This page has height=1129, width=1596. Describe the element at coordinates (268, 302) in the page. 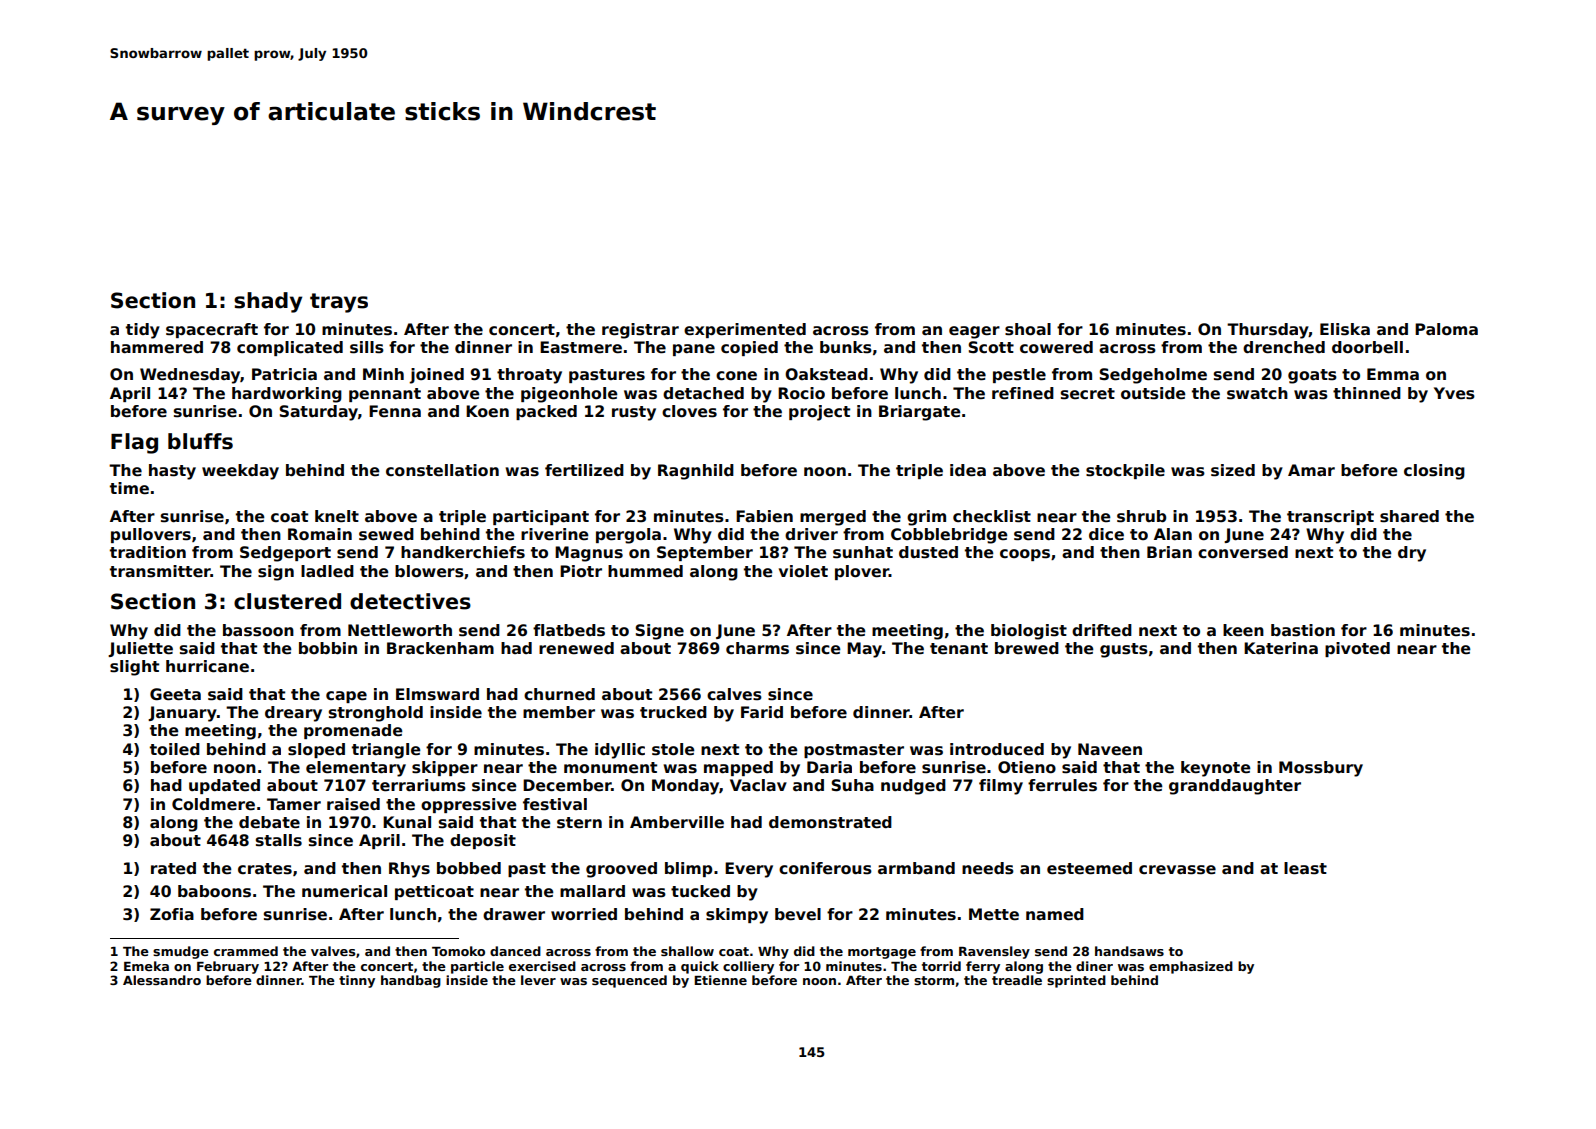

I see `shady` at that location.
